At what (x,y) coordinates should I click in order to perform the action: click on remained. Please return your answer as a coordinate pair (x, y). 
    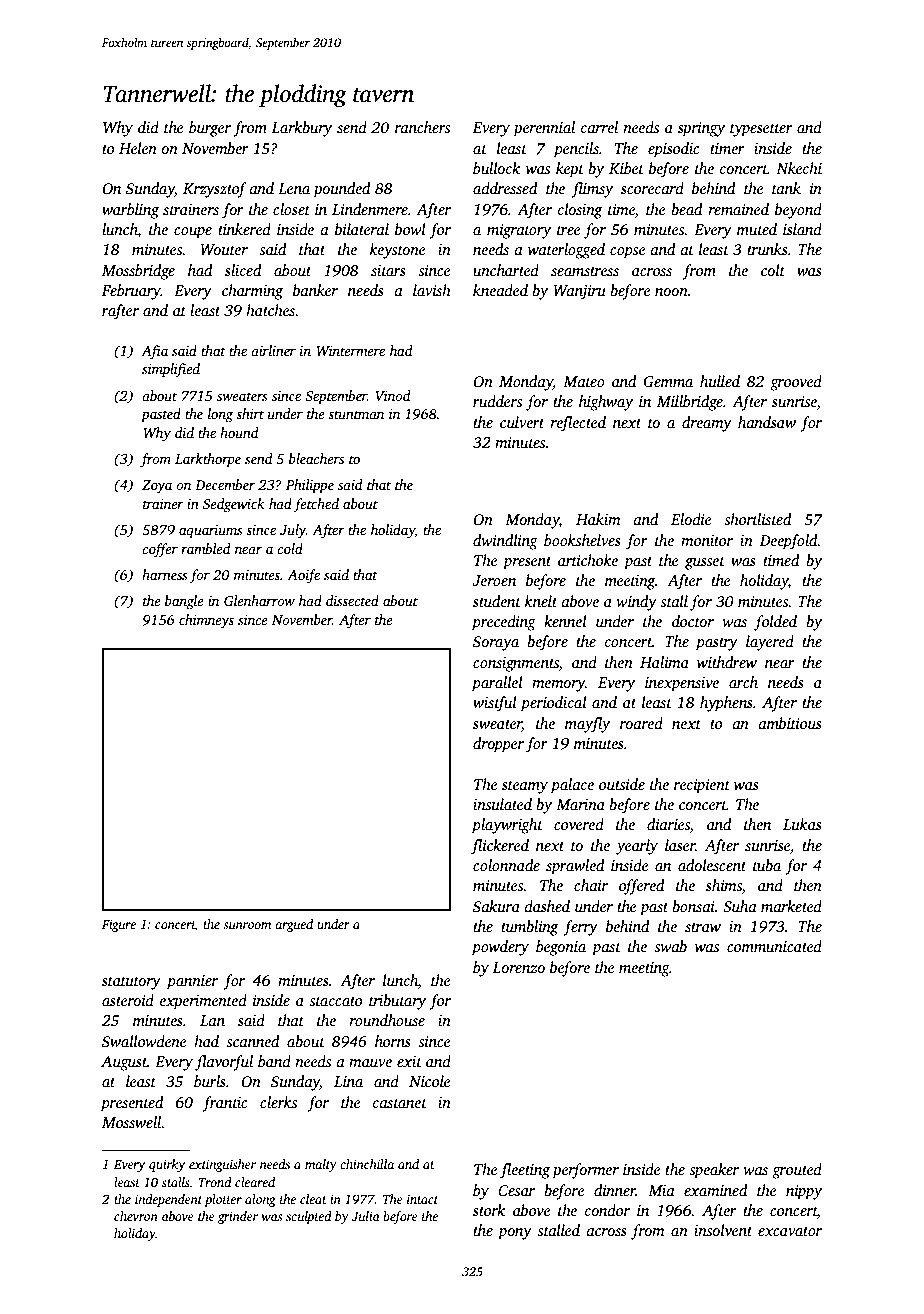
    Looking at the image, I should click on (738, 209).
